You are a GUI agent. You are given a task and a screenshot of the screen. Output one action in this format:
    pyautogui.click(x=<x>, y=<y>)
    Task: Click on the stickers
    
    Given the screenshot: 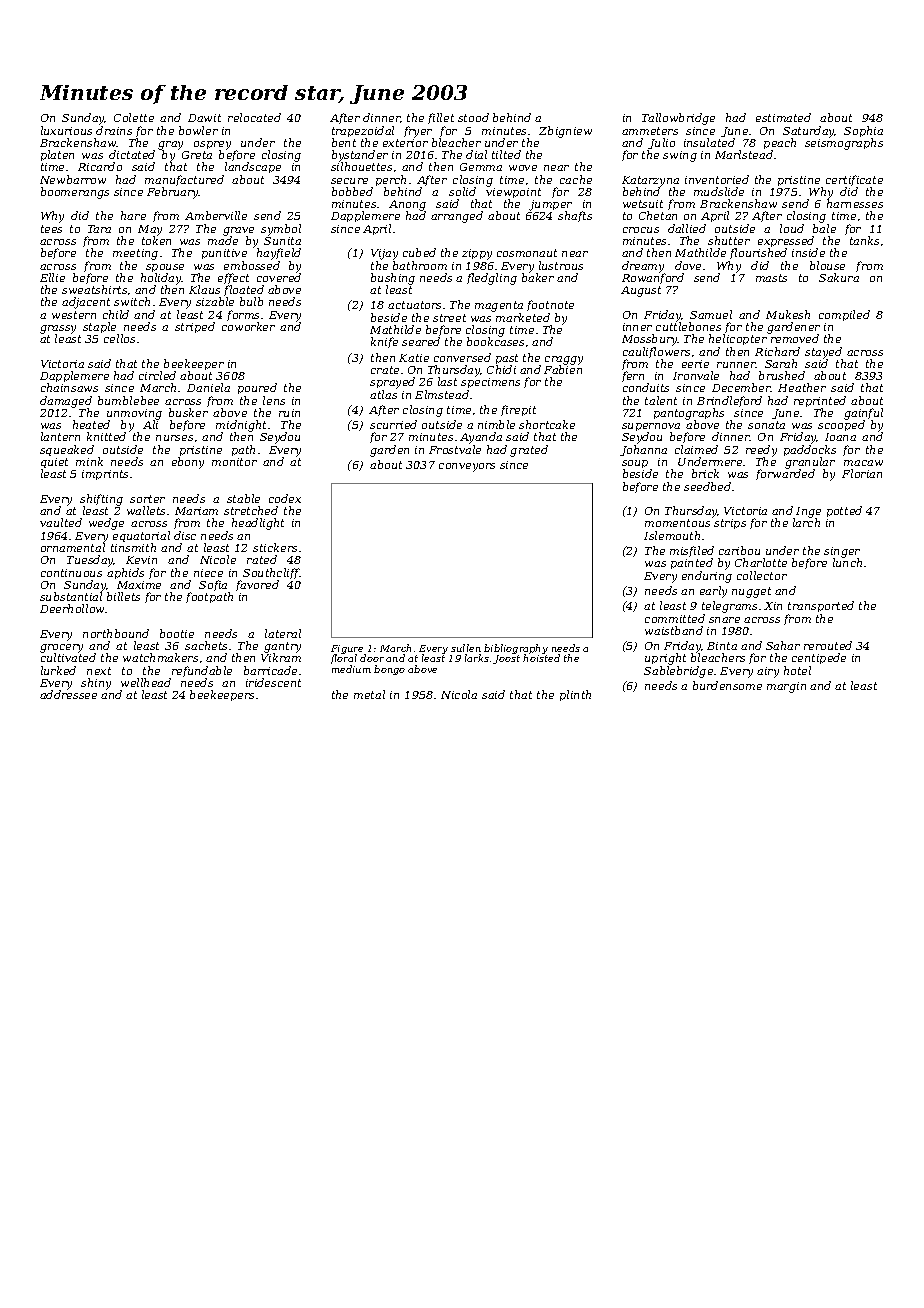 What is the action you would take?
    pyautogui.click(x=275, y=547)
